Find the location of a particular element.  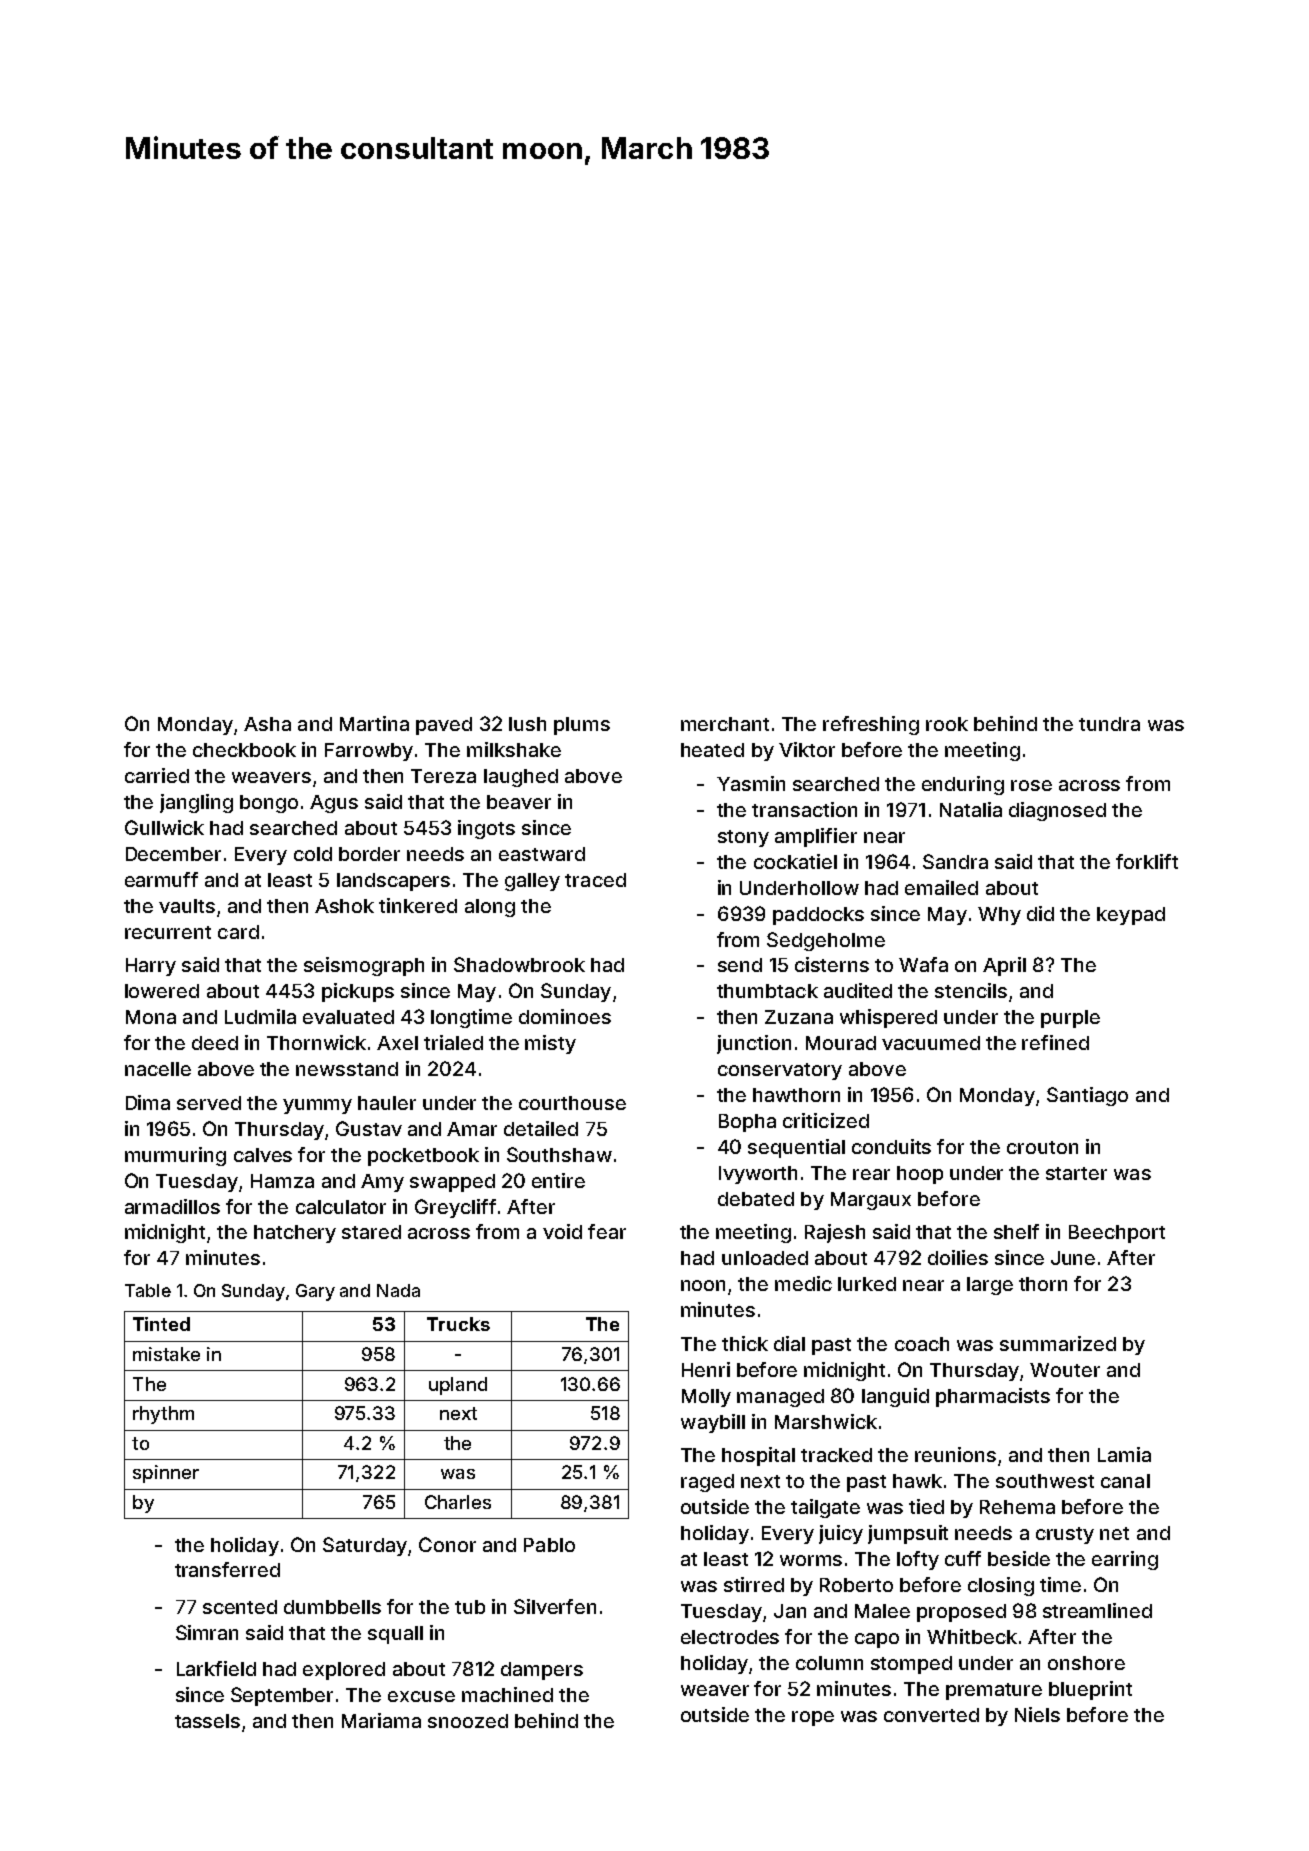

vacuumed is located at coordinates (931, 1043).
